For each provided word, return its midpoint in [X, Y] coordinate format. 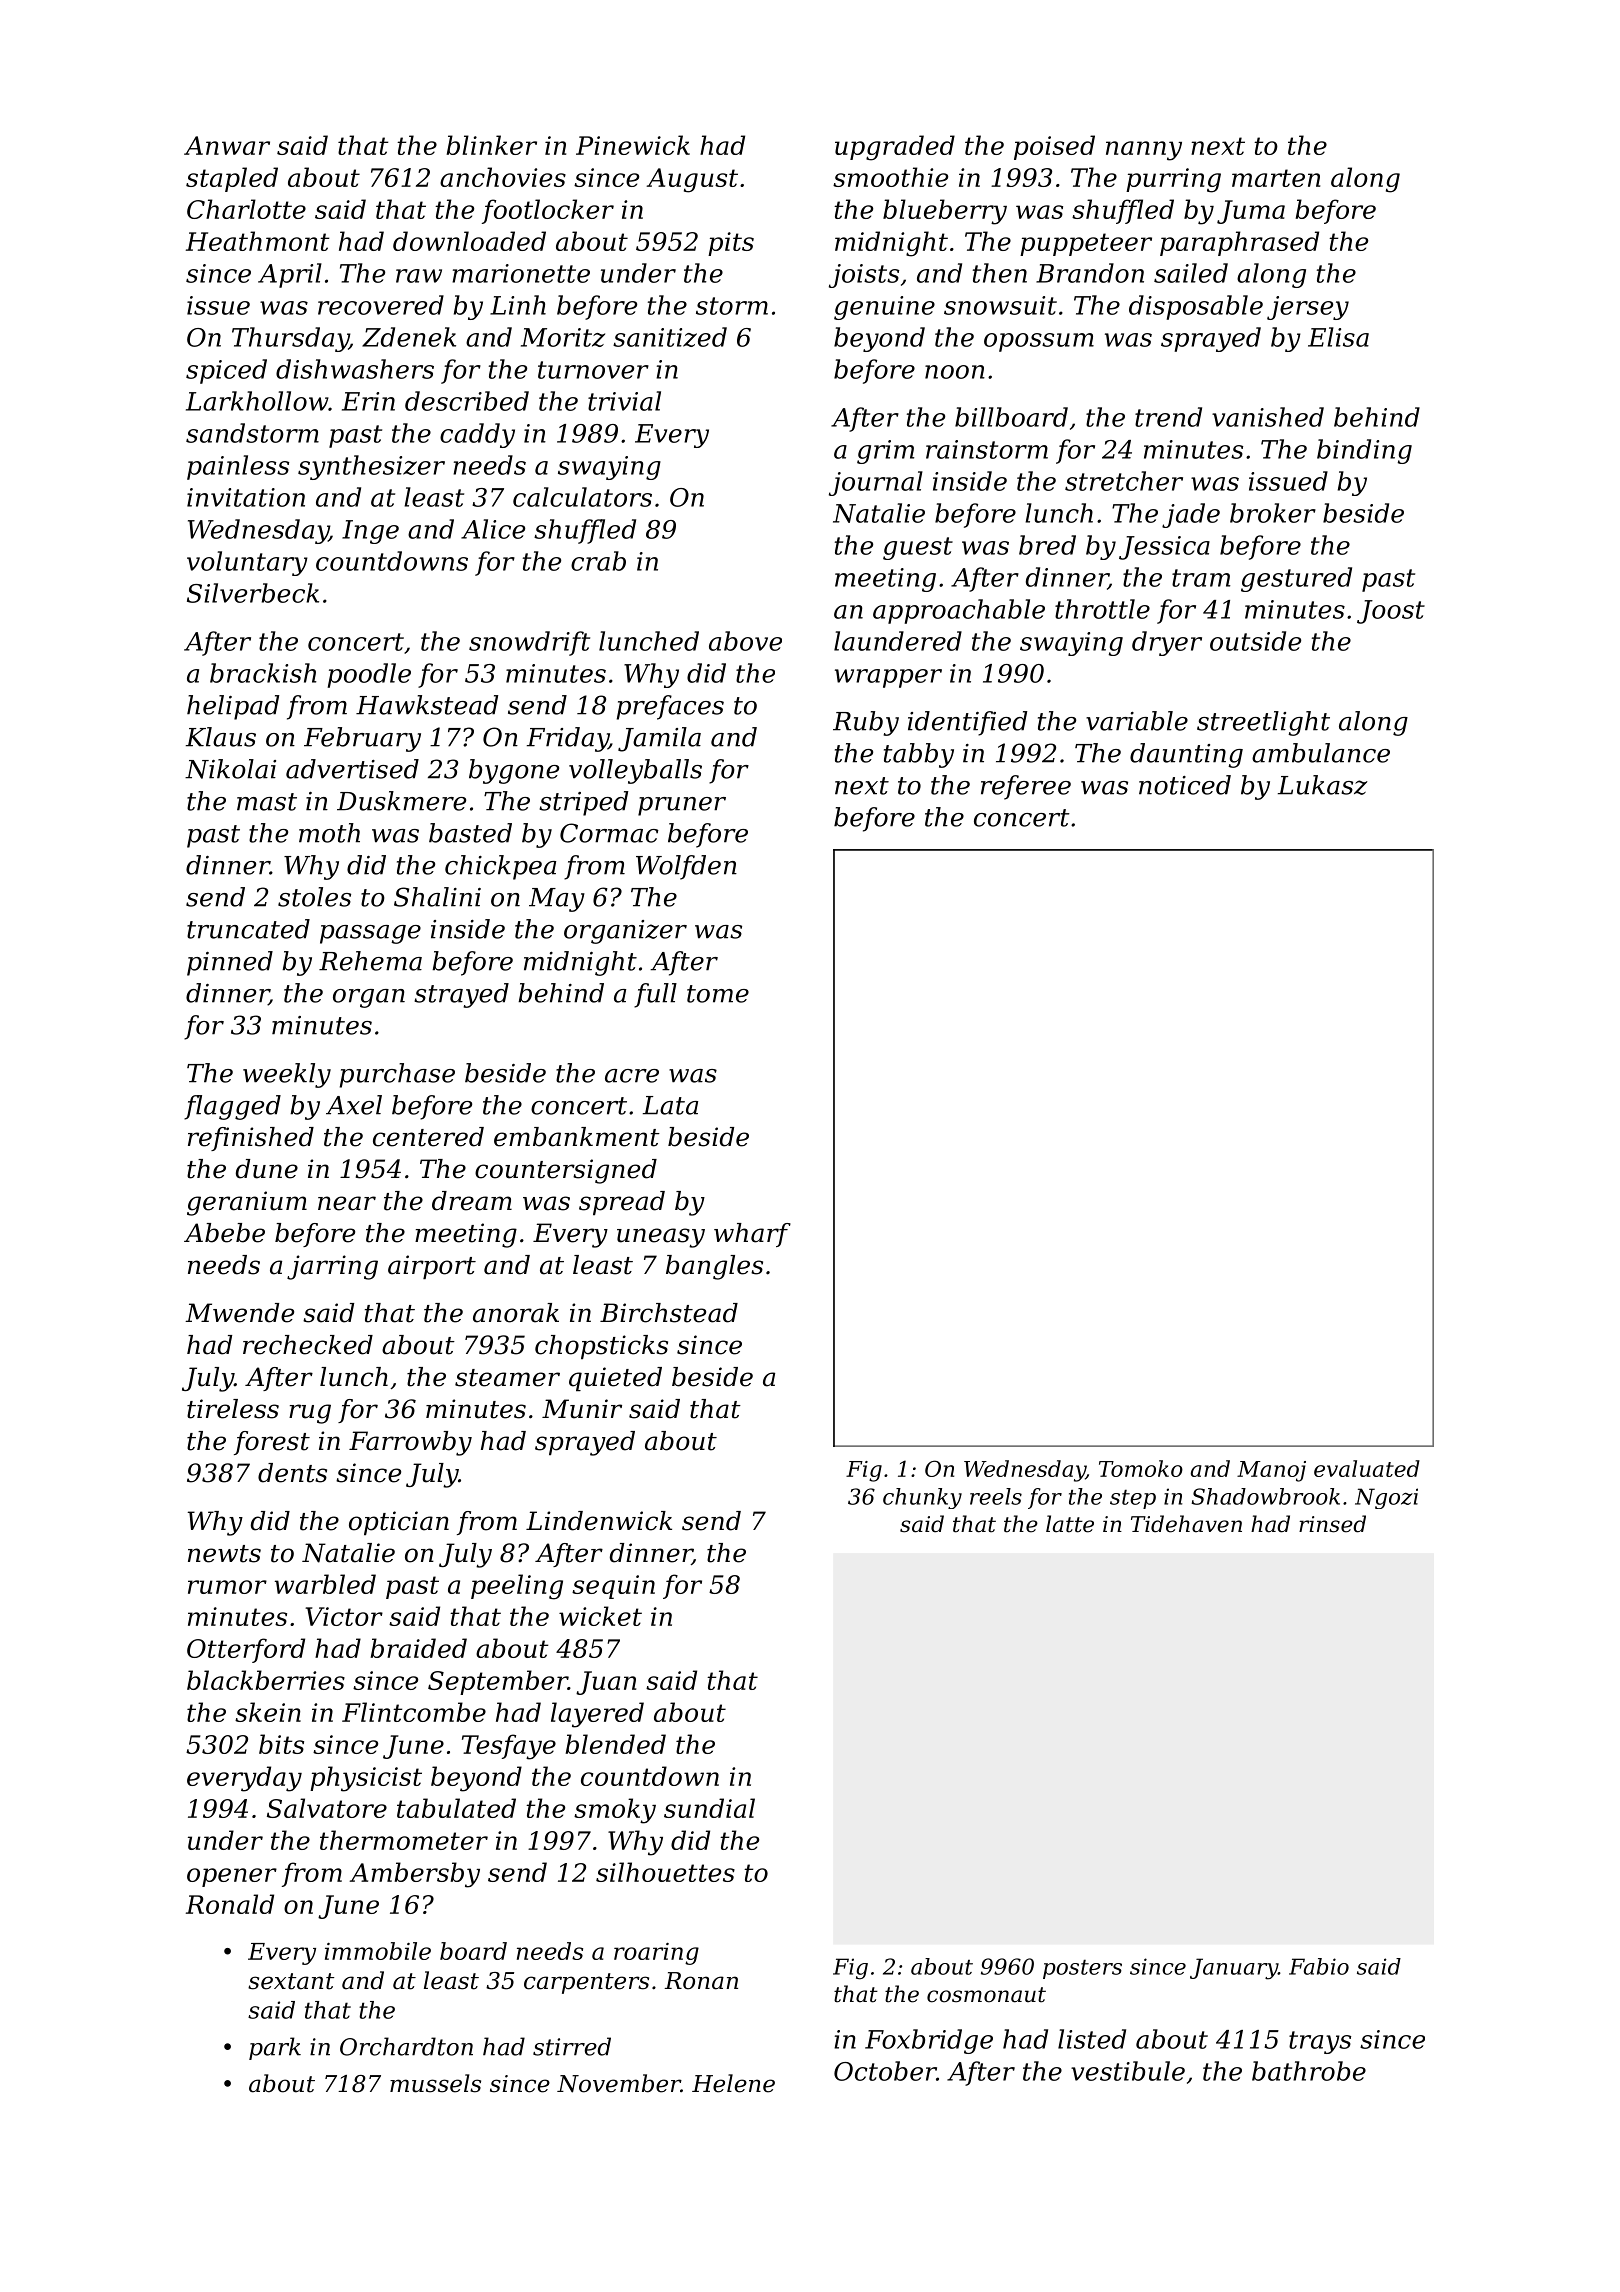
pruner [682, 806]
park [275, 2048]
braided [418, 1648]
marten [1276, 178]
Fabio [1319, 1966]
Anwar [227, 145]
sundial [709, 1808]
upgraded [895, 148]
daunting [1186, 755]
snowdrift [529, 643]
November [619, 2083]
